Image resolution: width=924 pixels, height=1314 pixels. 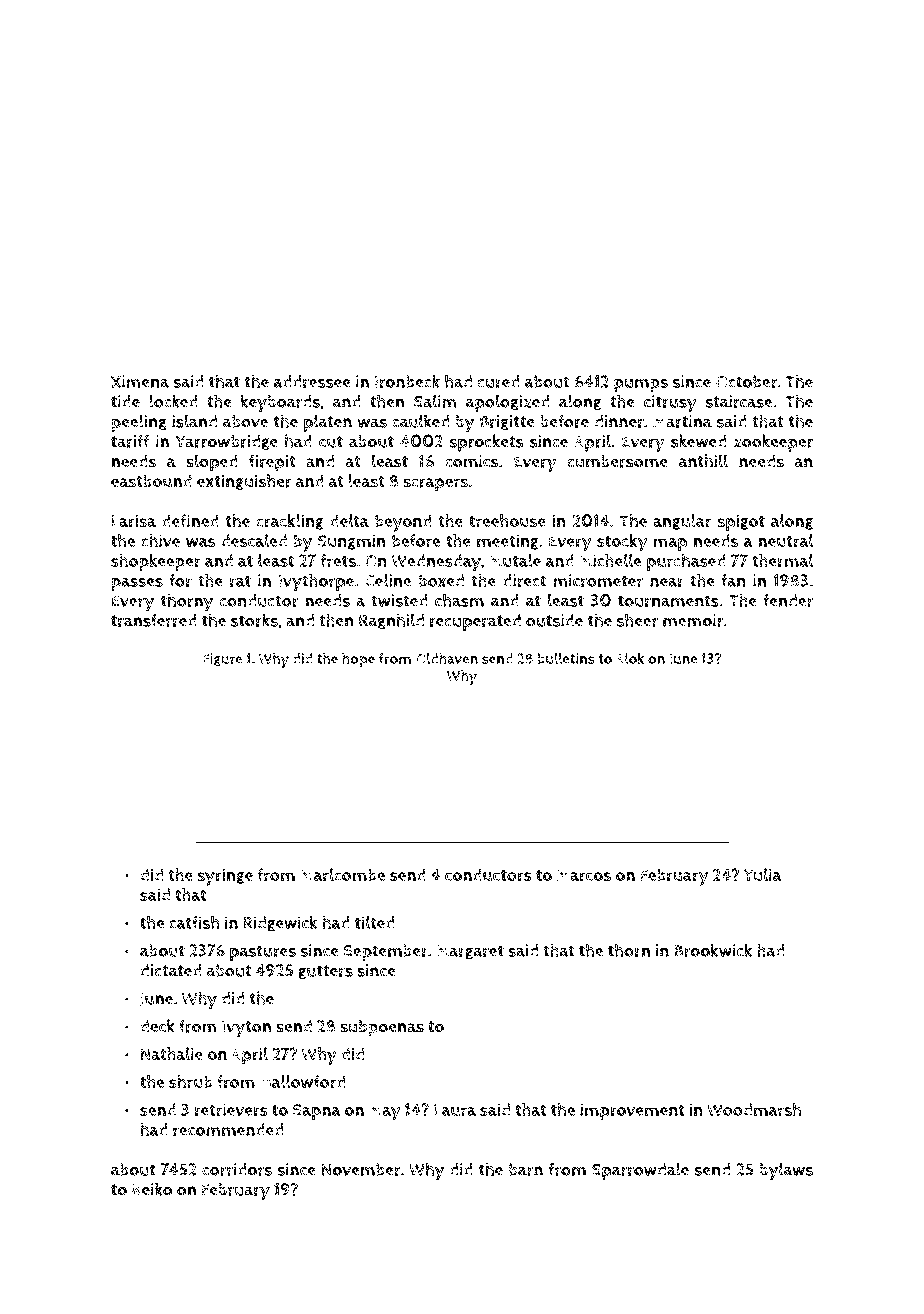 I want to click on pumps, so click(x=641, y=385).
